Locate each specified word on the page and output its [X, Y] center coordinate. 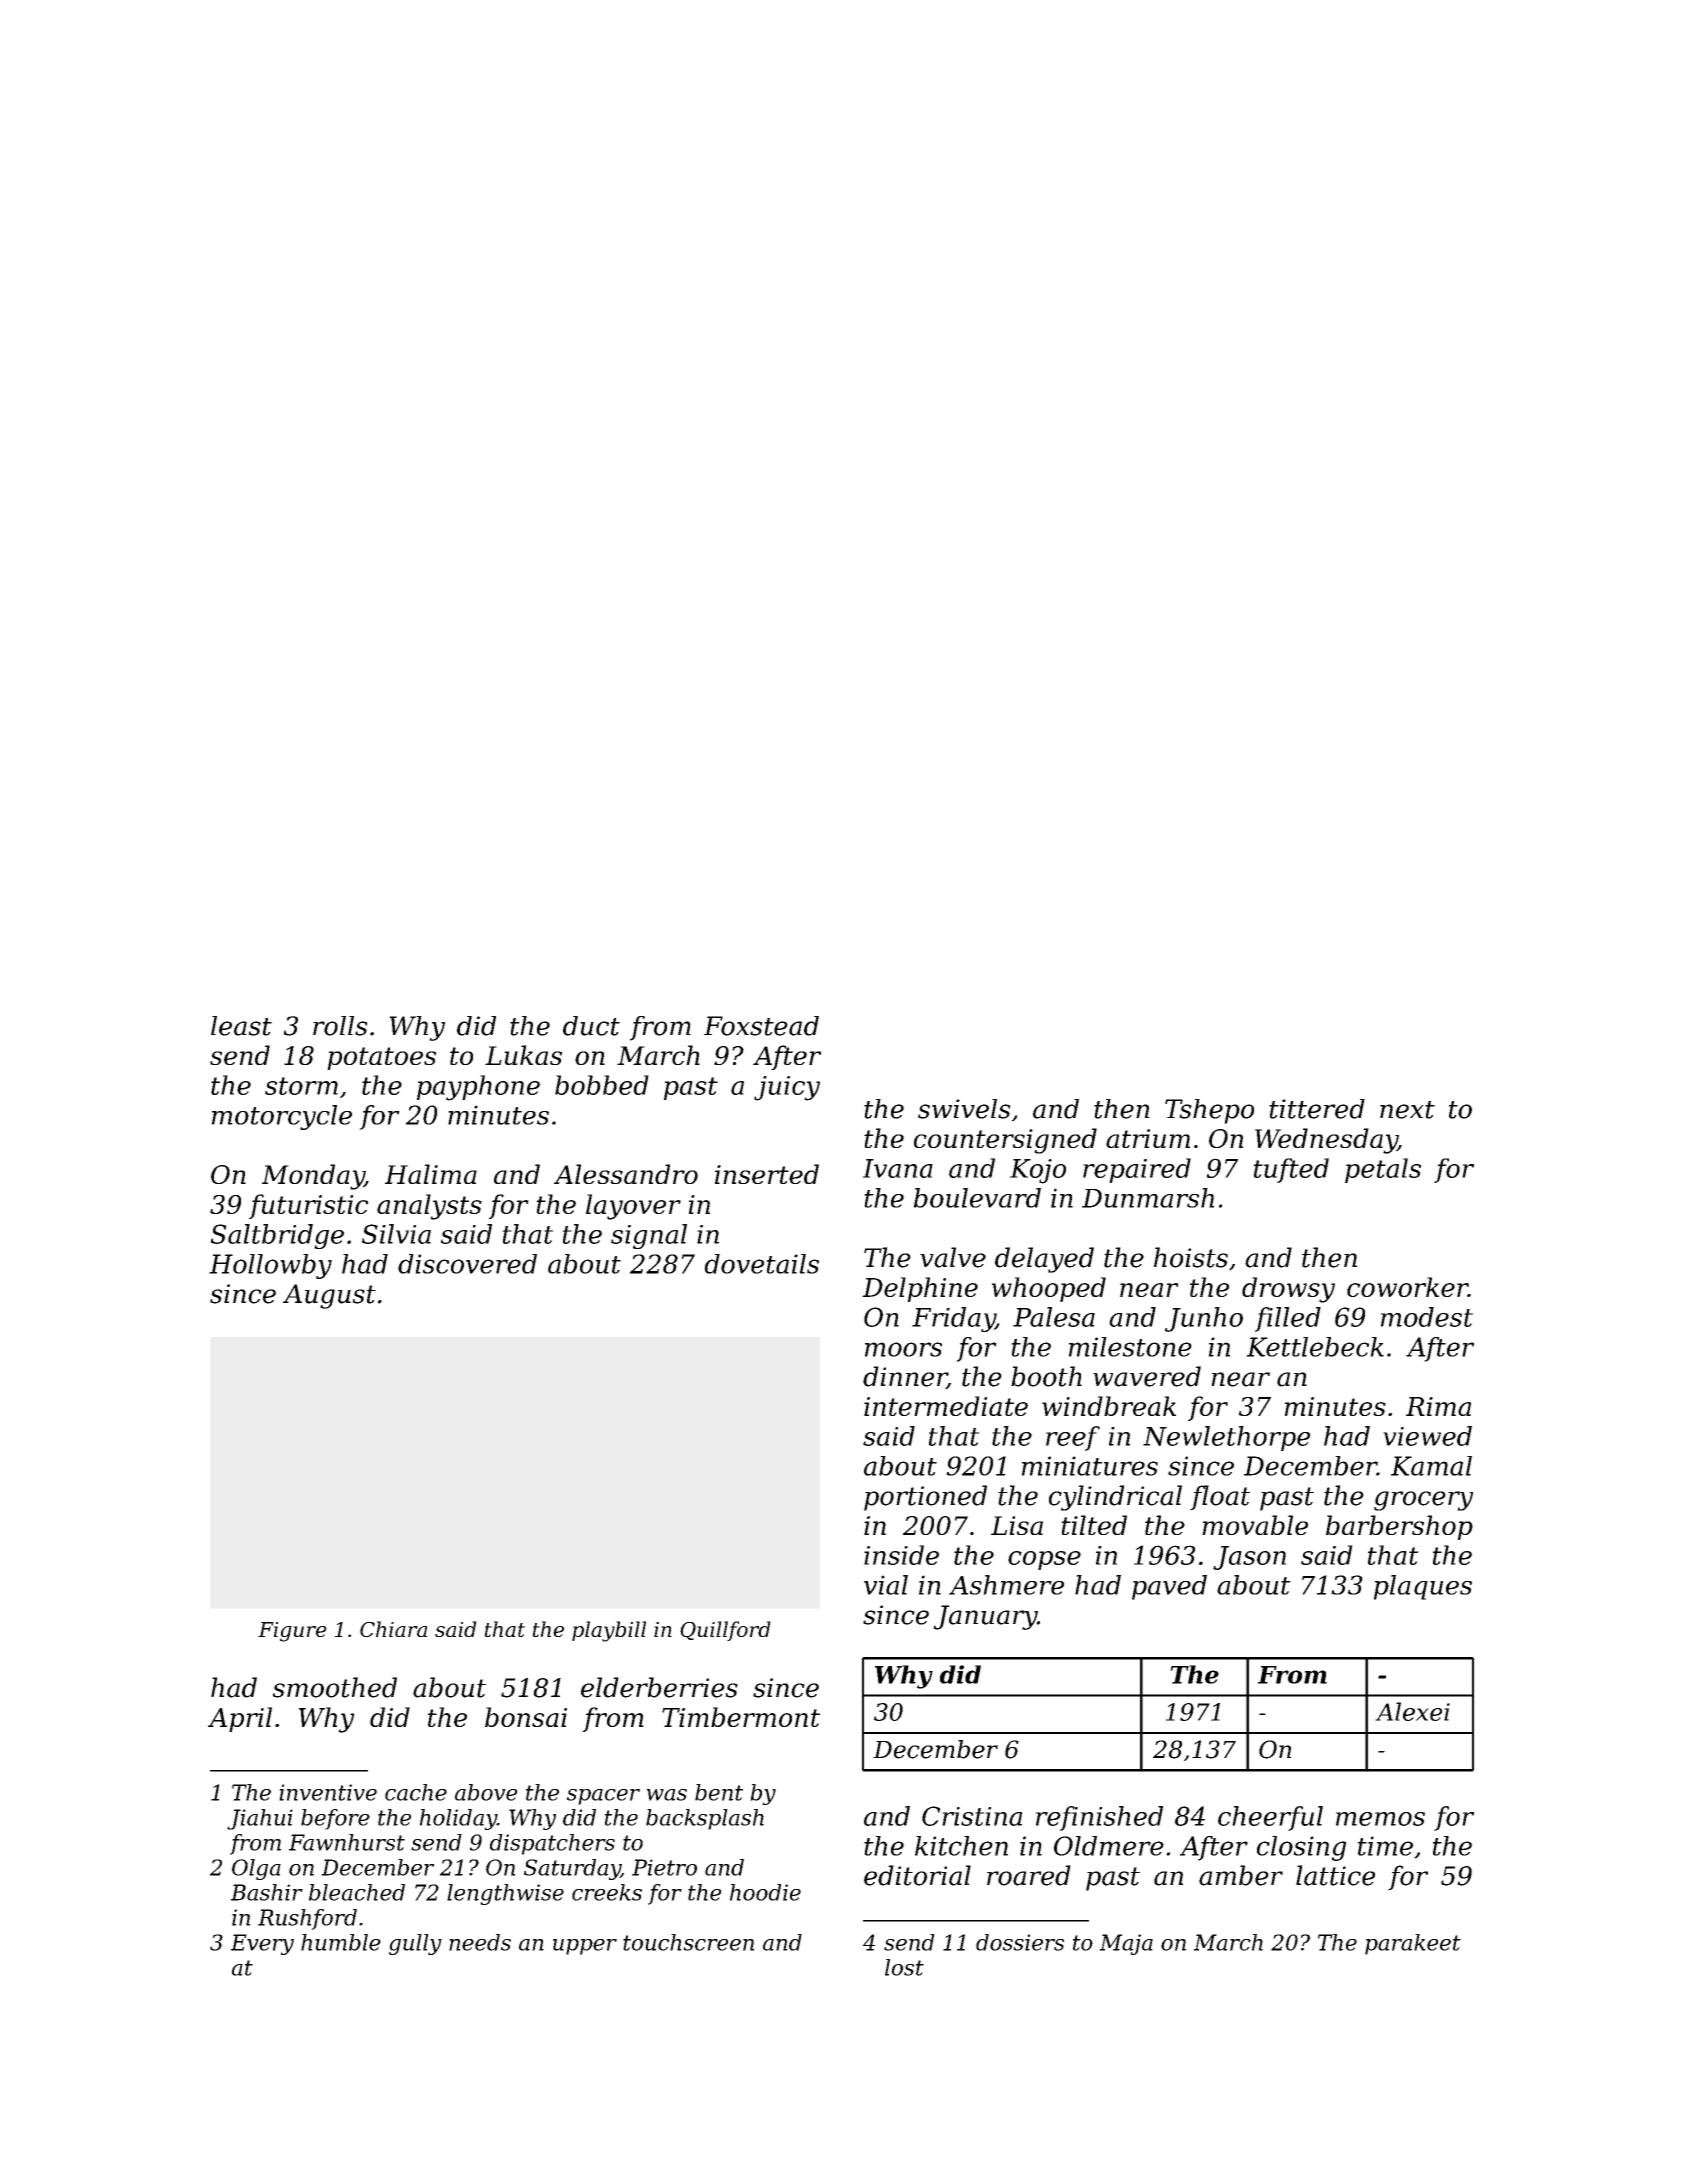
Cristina [972, 1816]
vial [886, 1585]
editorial [917, 1875]
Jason [1249, 1558]
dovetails [761, 1264]
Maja [1126, 1944]
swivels [964, 1109]
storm [301, 1086]
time [1385, 1846]
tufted [1291, 1170]
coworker [1407, 1287]
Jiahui [260, 1819]
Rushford [307, 1919]
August [329, 1296]
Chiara [393, 1629]
